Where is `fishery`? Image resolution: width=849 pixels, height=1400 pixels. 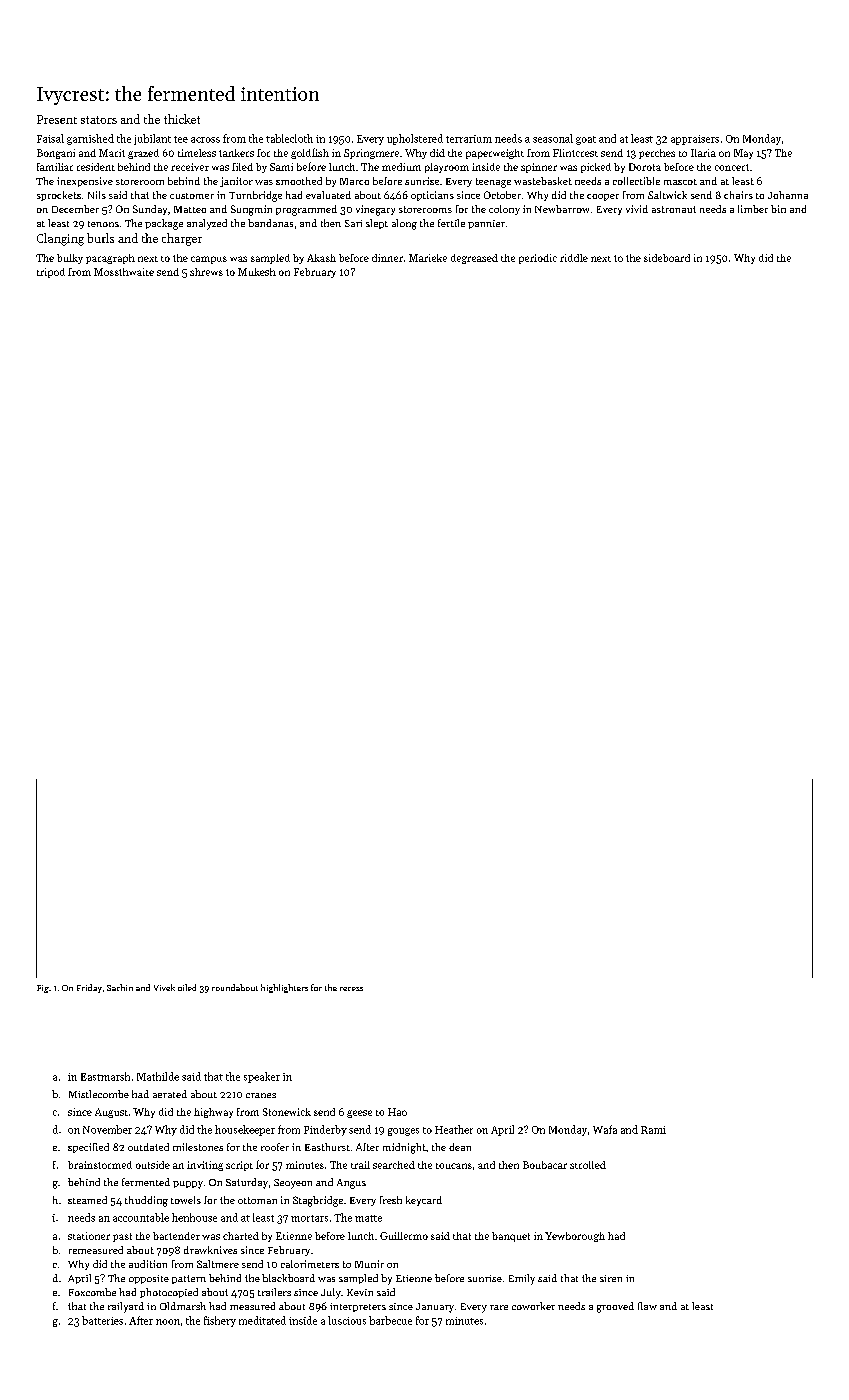 fishery is located at coordinates (220, 1321).
